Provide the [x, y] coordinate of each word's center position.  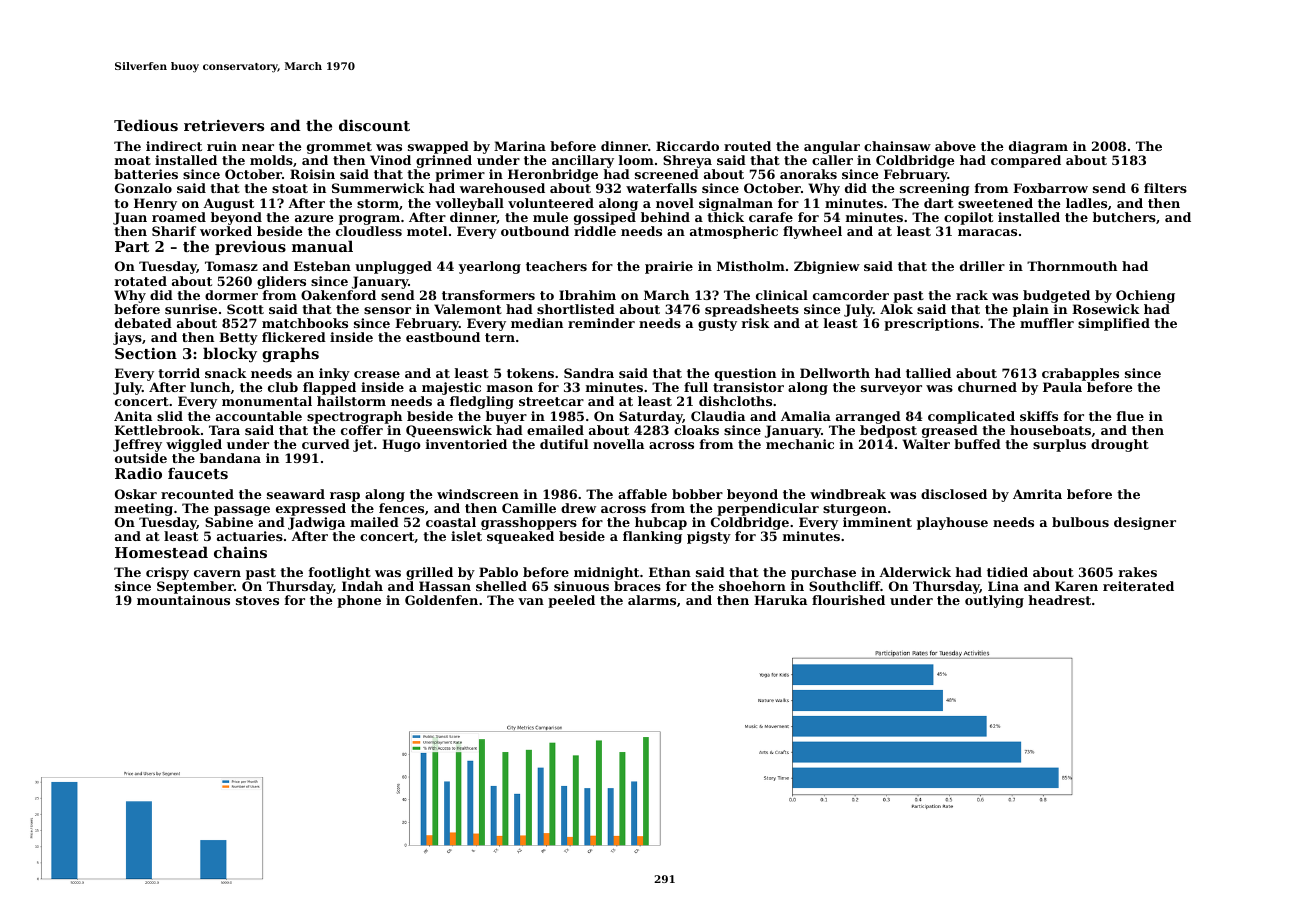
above [955, 146]
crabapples [1080, 374]
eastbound [443, 337]
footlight [340, 573]
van [531, 601]
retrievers [224, 125]
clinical [782, 295]
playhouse [952, 523]
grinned [444, 161]
